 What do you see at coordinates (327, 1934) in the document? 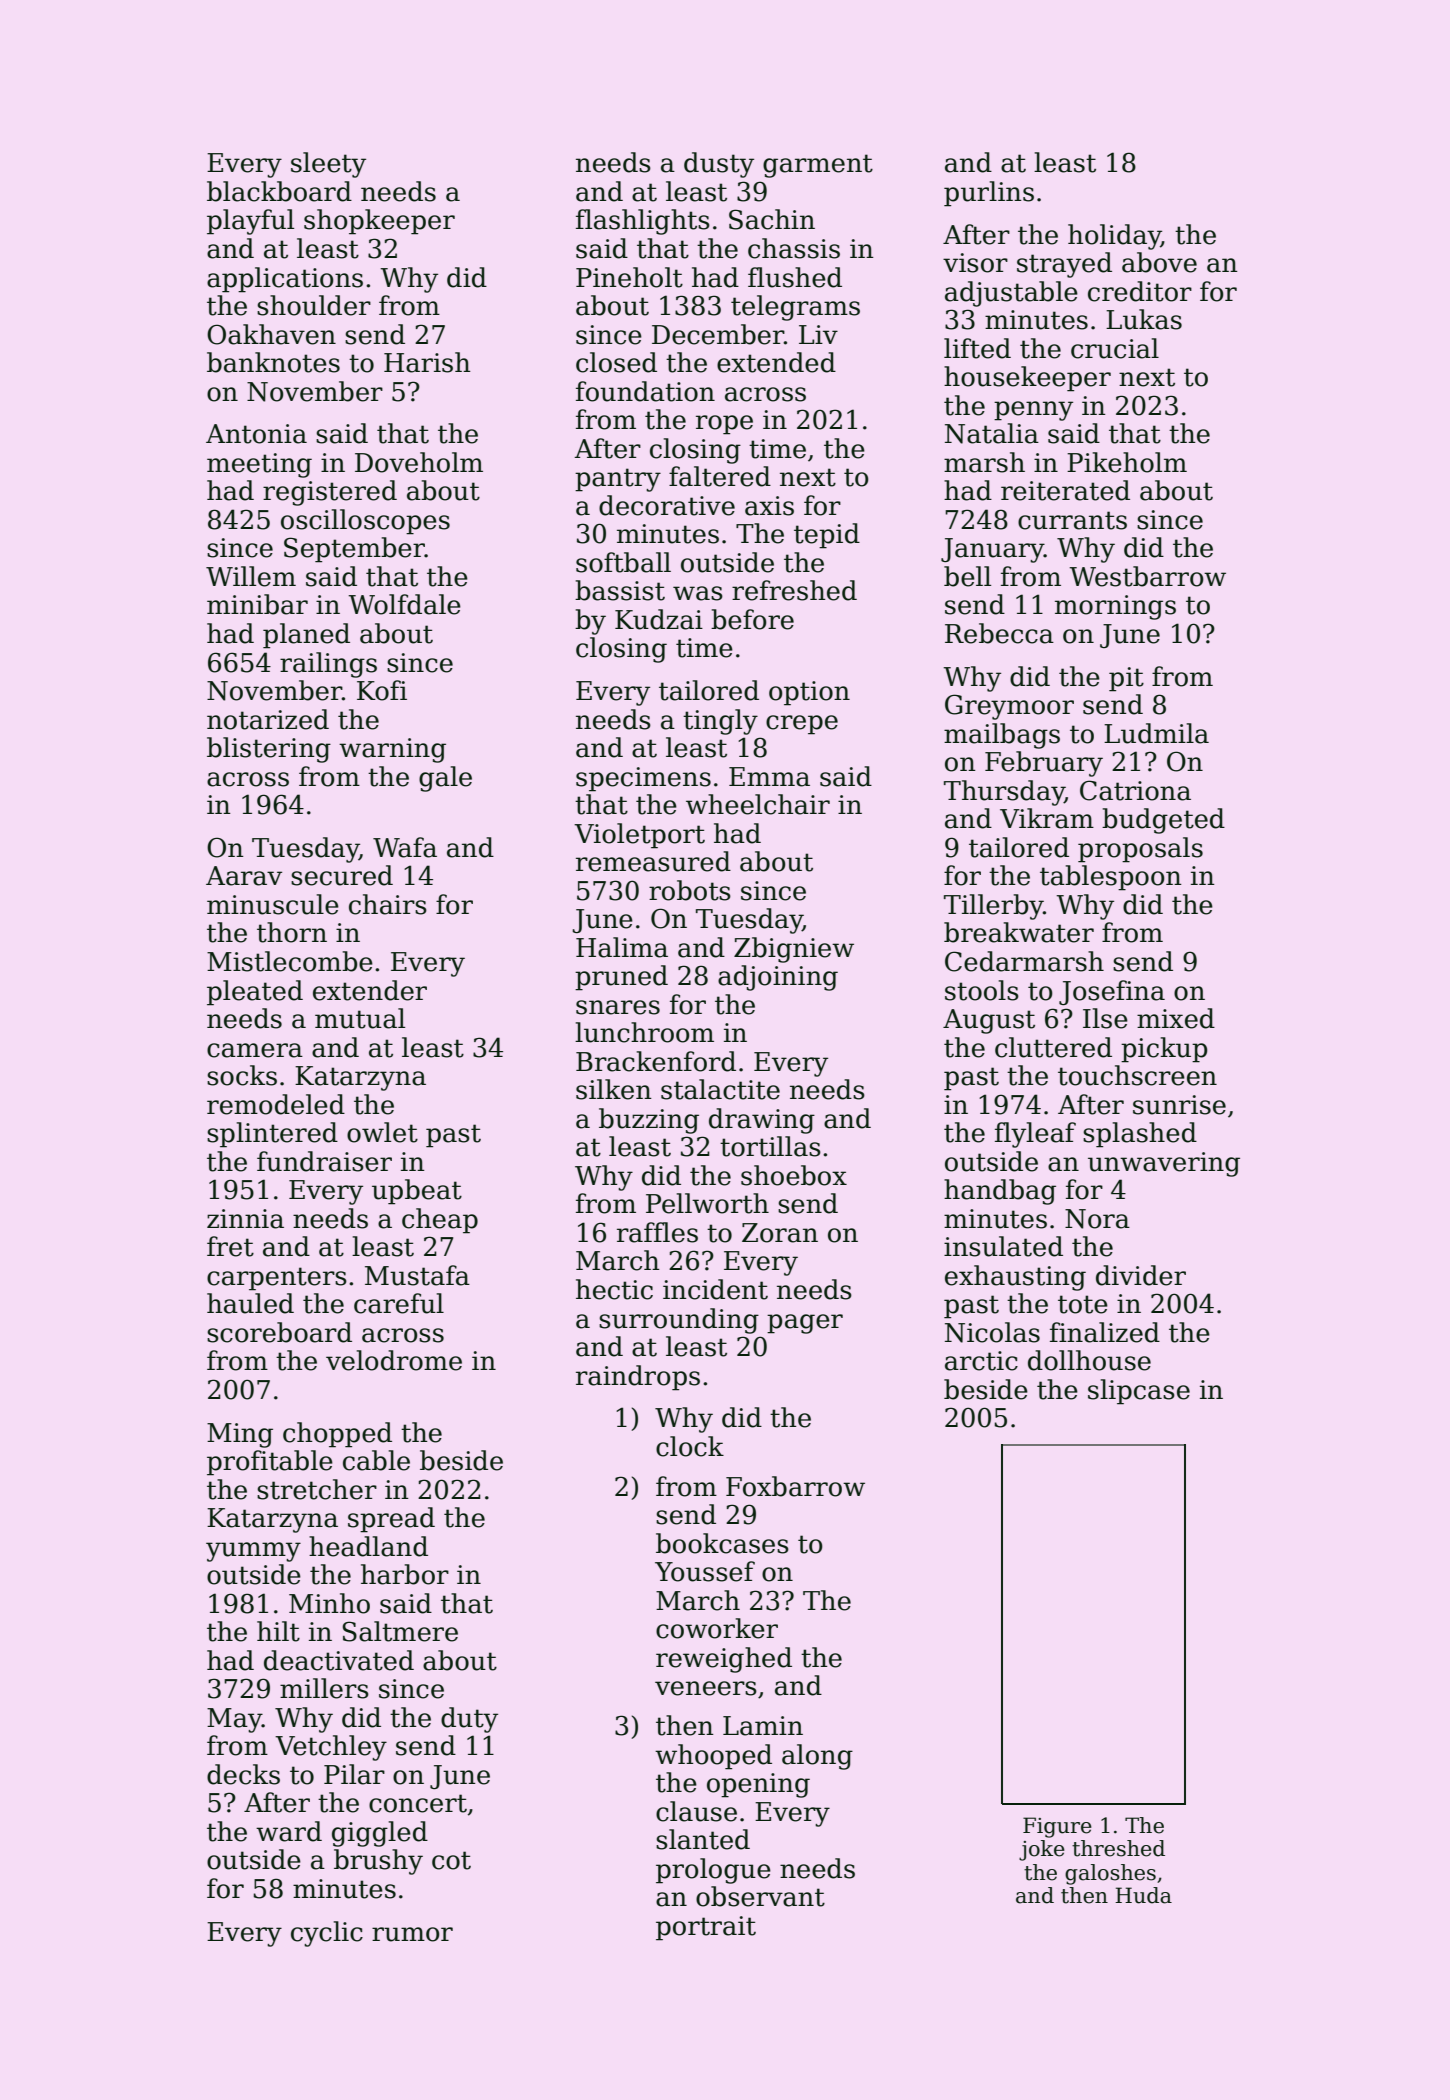
I see `cyclic` at bounding box center [327, 1934].
